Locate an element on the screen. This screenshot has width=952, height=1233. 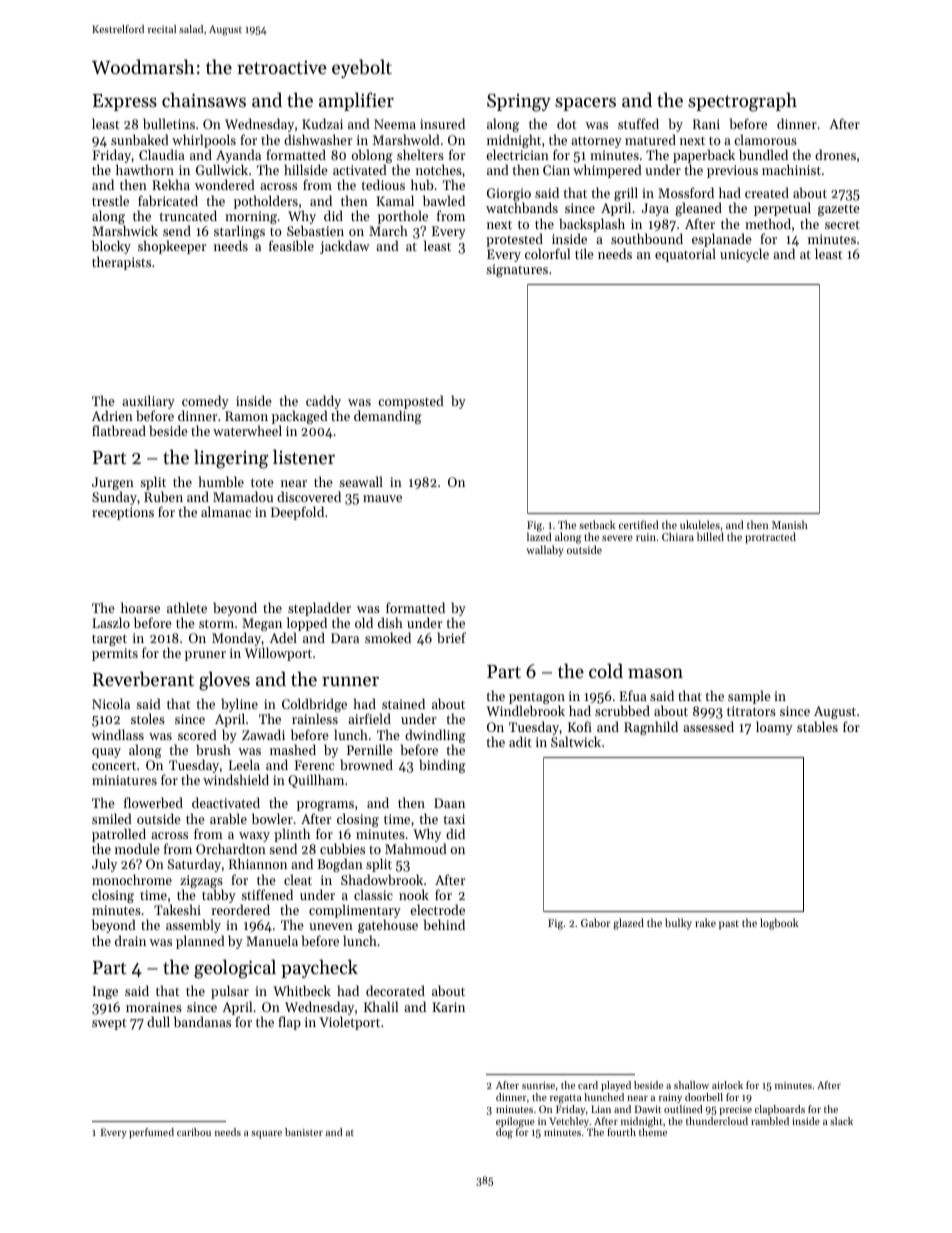
tabby is located at coordinates (219, 896).
